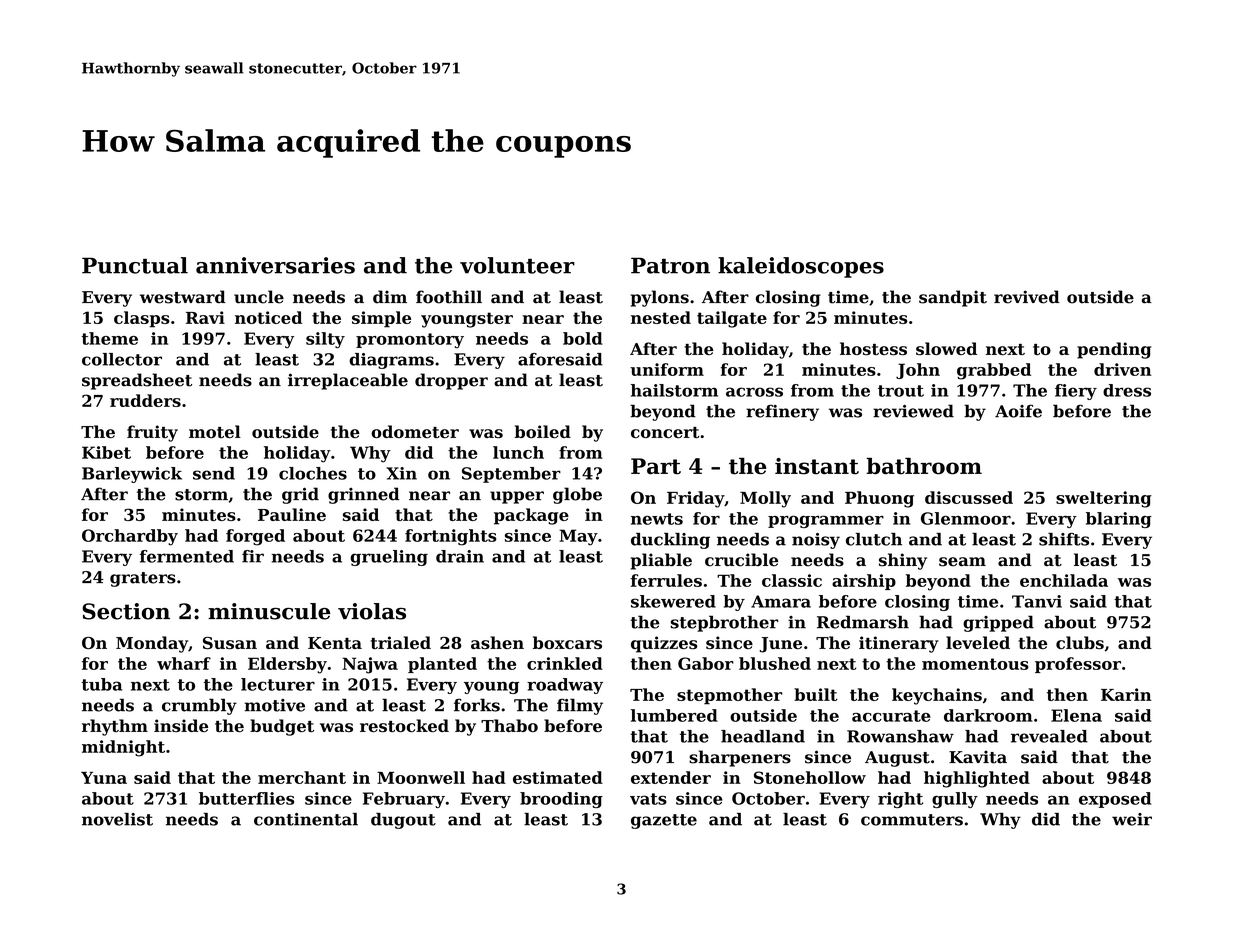 The image size is (1233, 952). I want to click on ashen, so click(497, 642).
